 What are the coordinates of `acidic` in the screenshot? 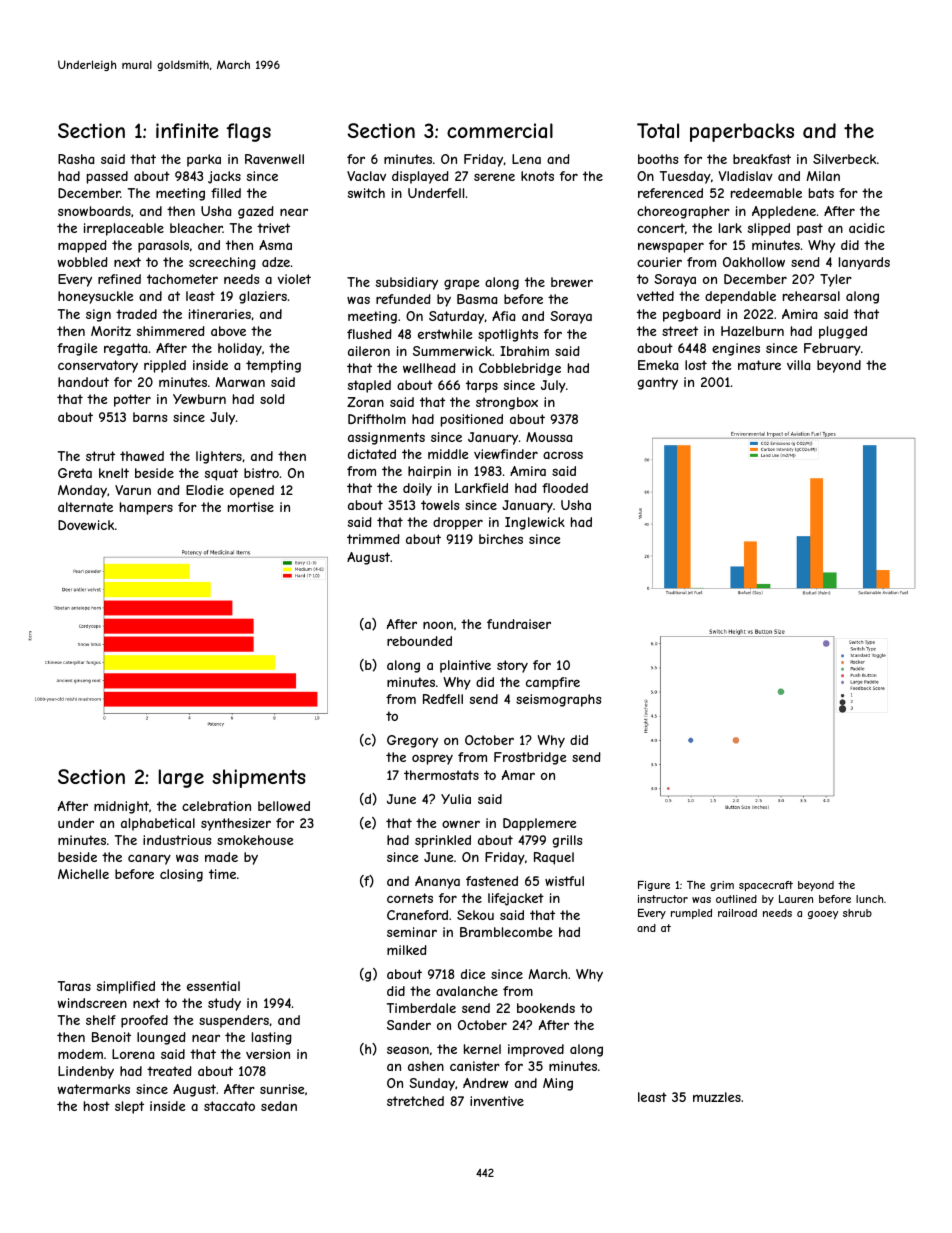 It's located at (867, 228).
